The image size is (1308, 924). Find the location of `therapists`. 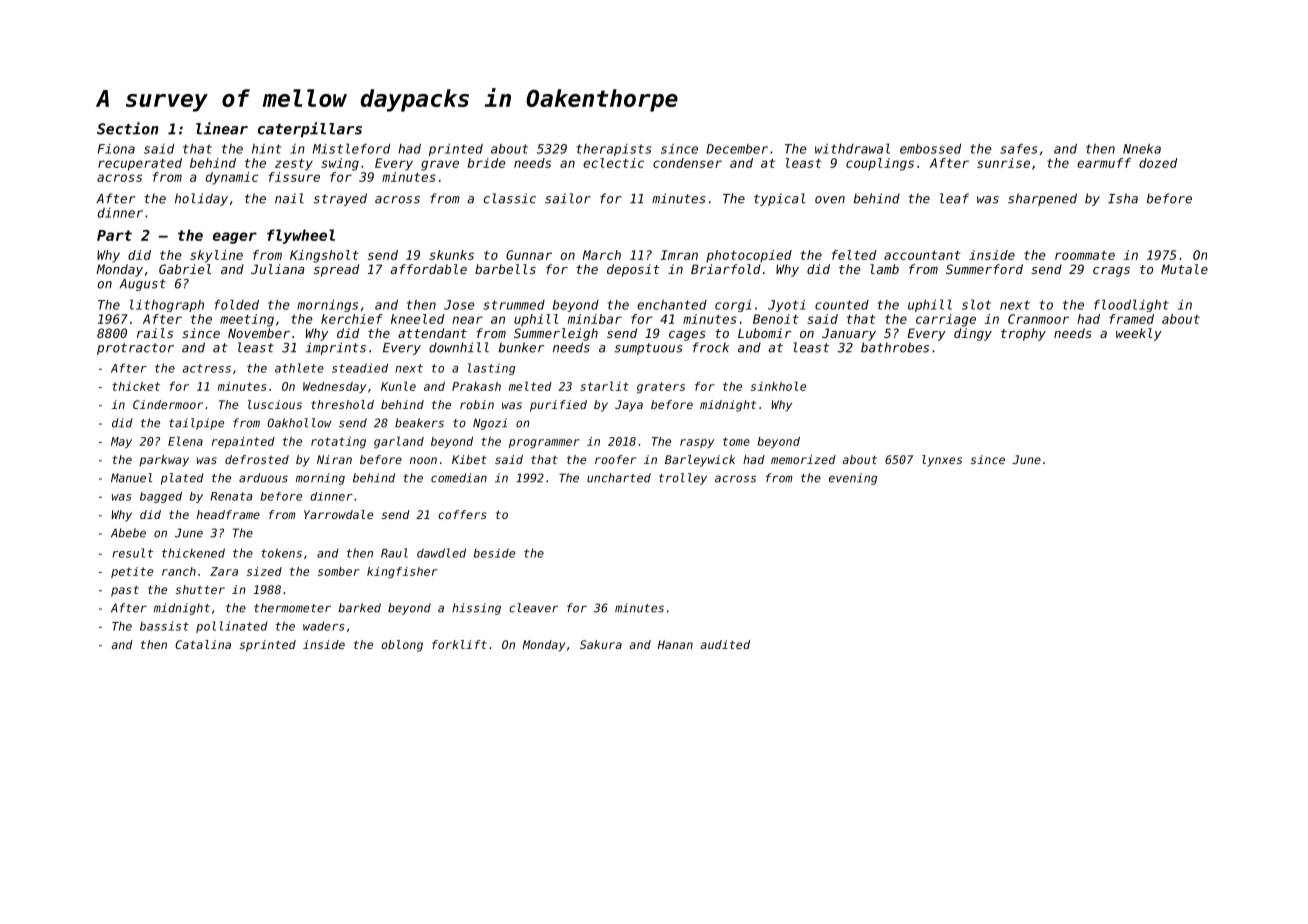

therapists is located at coordinates (614, 150).
